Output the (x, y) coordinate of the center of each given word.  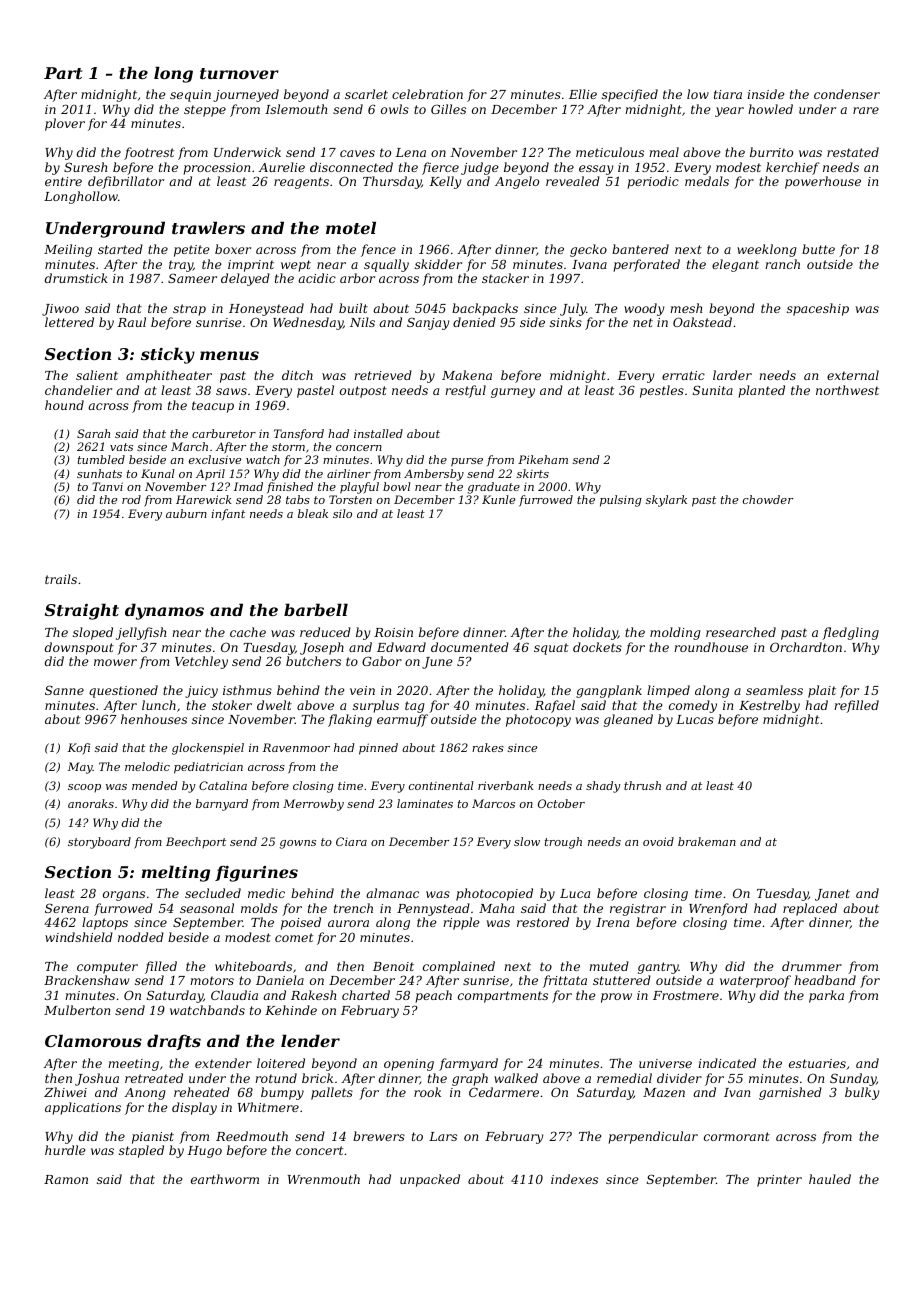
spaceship (818, 309)
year (729, 112)
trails (61, 579)
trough (563, 843)
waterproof (755, 981)
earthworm (225, 1179)
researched (741, 632)
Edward (401, 647)
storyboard (99, 843)
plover (65, 124)
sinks (566, 322)
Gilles (448, 109)
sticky (168, 355)
